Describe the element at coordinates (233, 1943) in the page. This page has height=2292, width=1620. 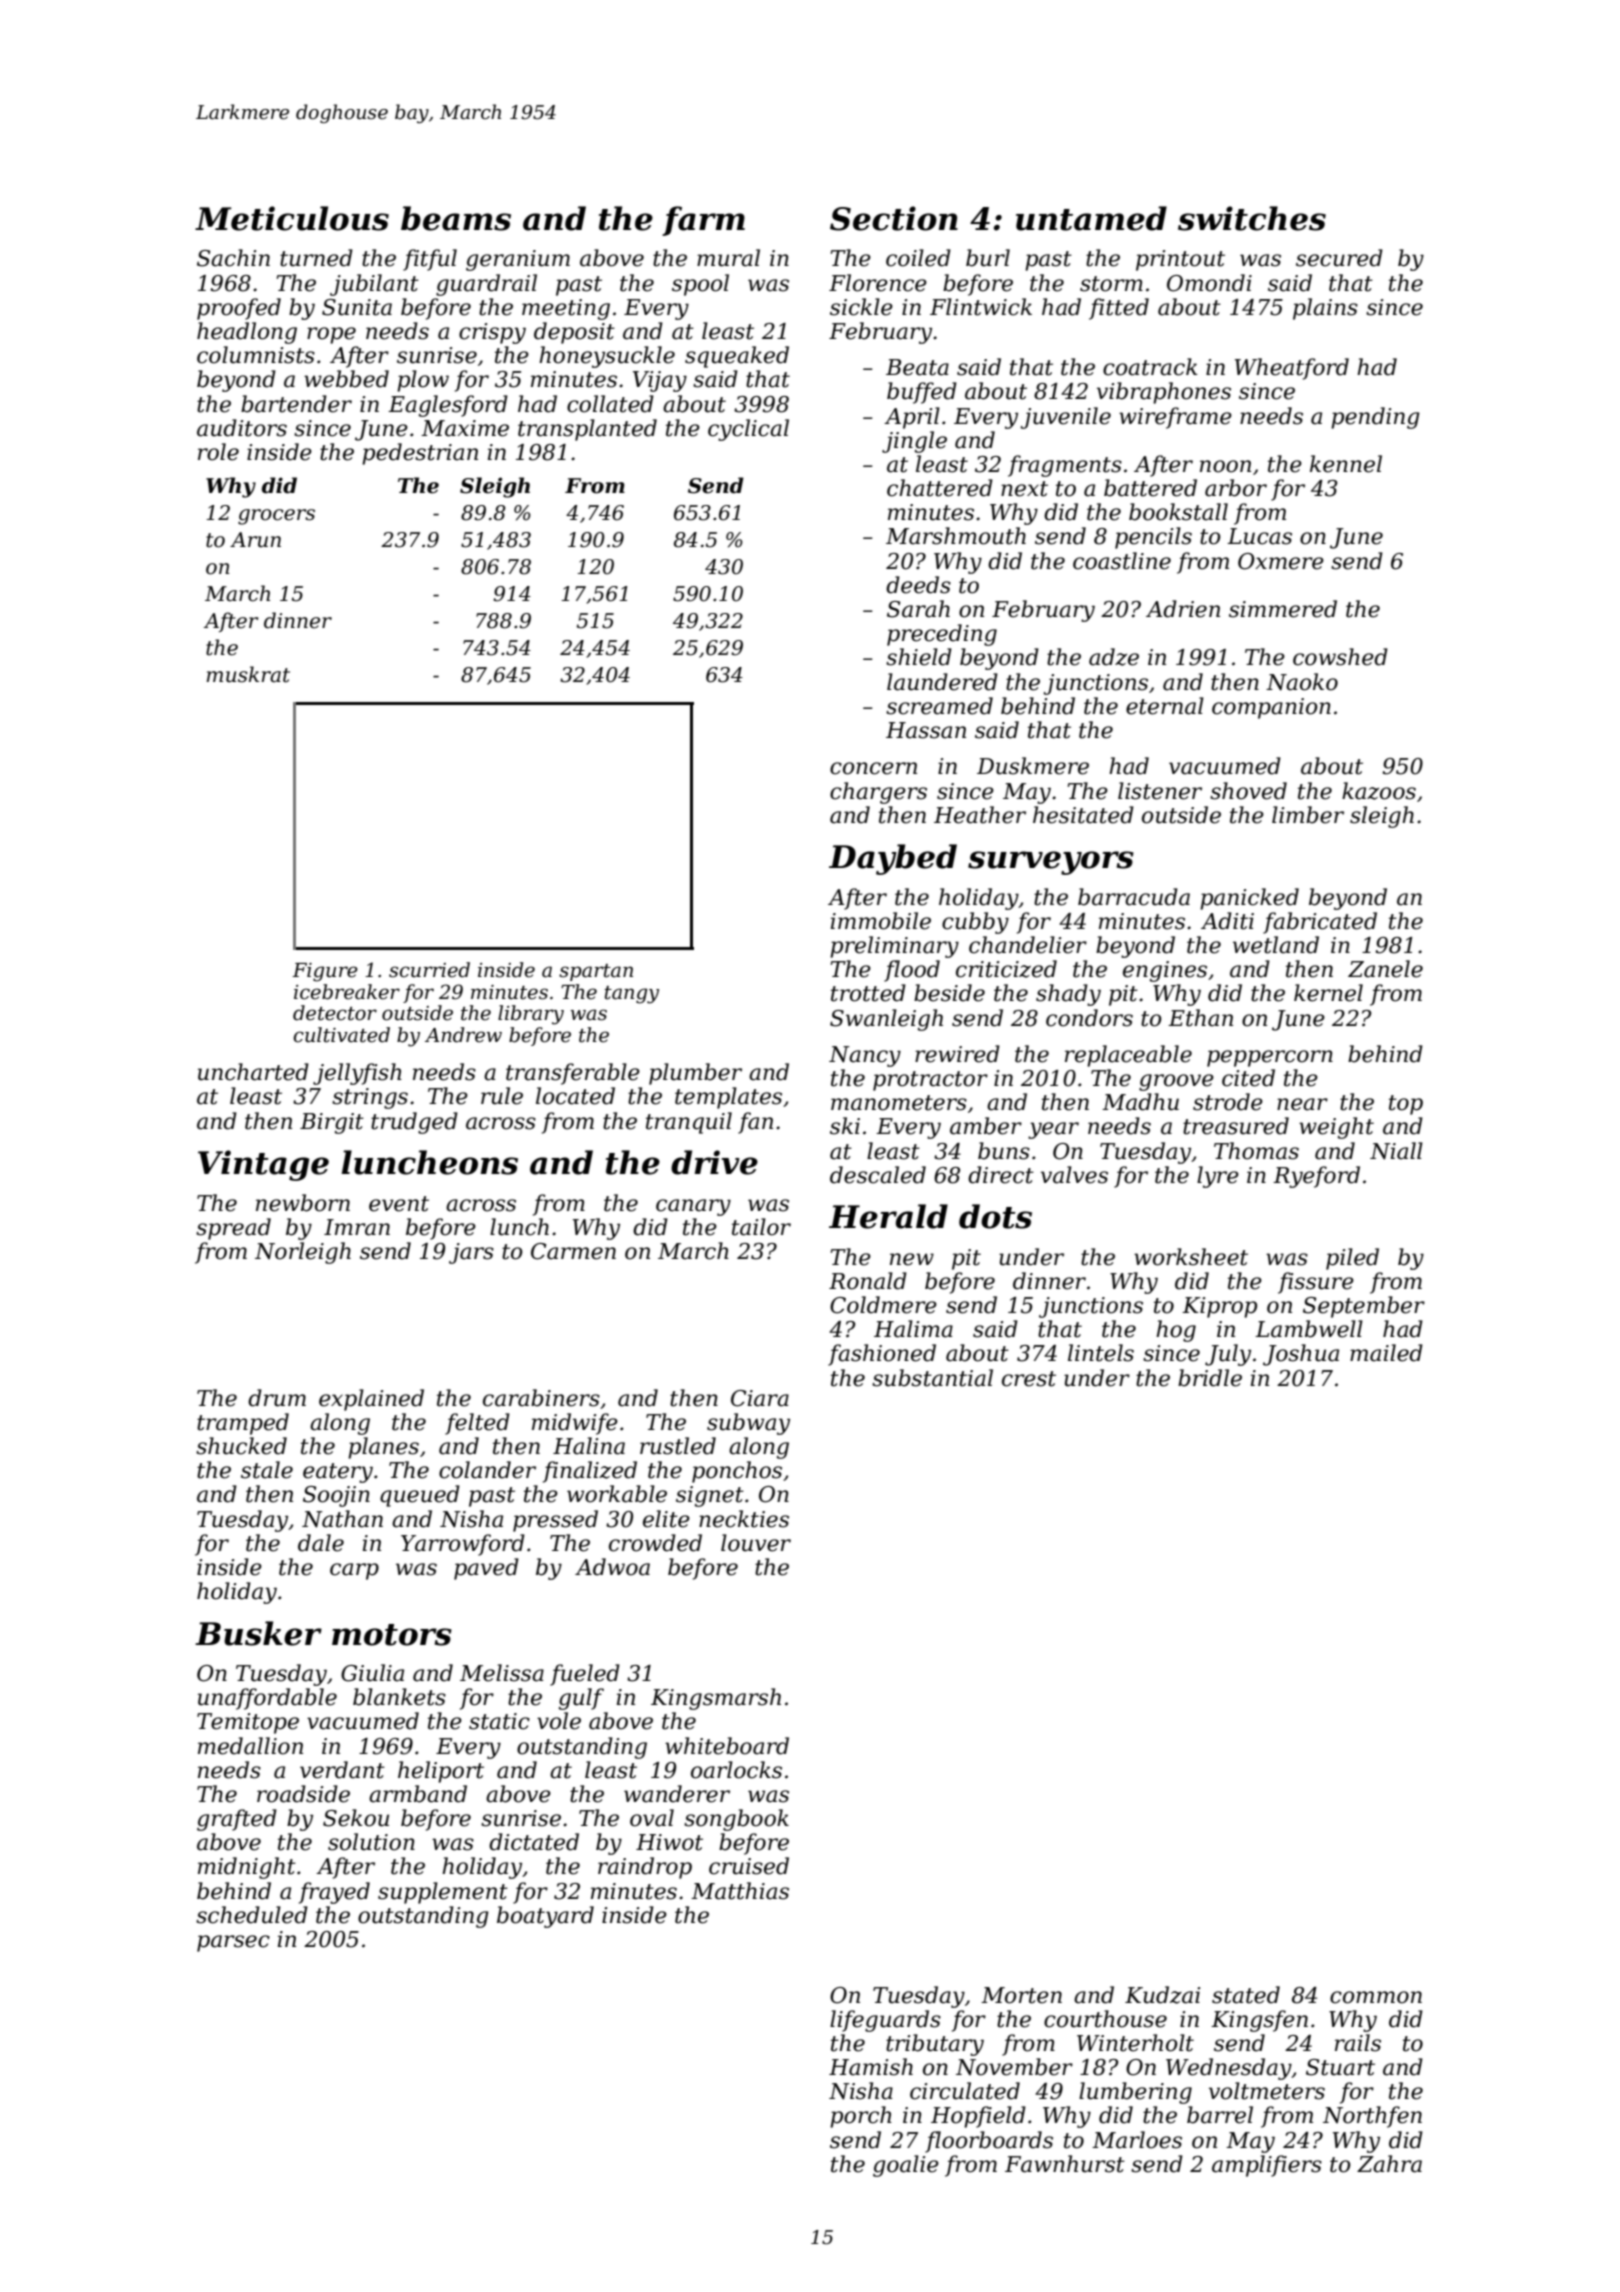
I see `parsec` at that location.
